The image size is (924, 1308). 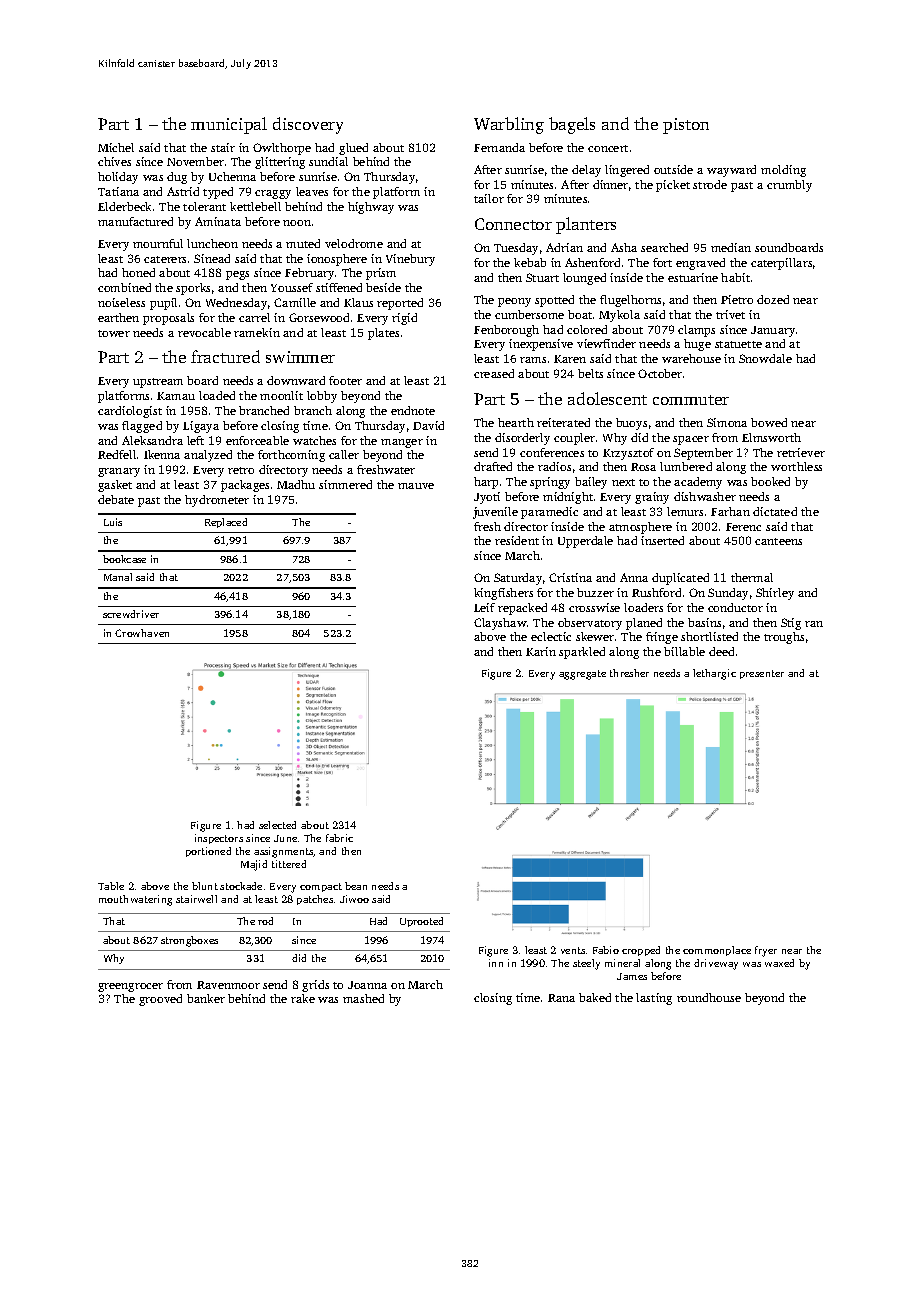 I want to click on creased, so click(x=494, y=373).
